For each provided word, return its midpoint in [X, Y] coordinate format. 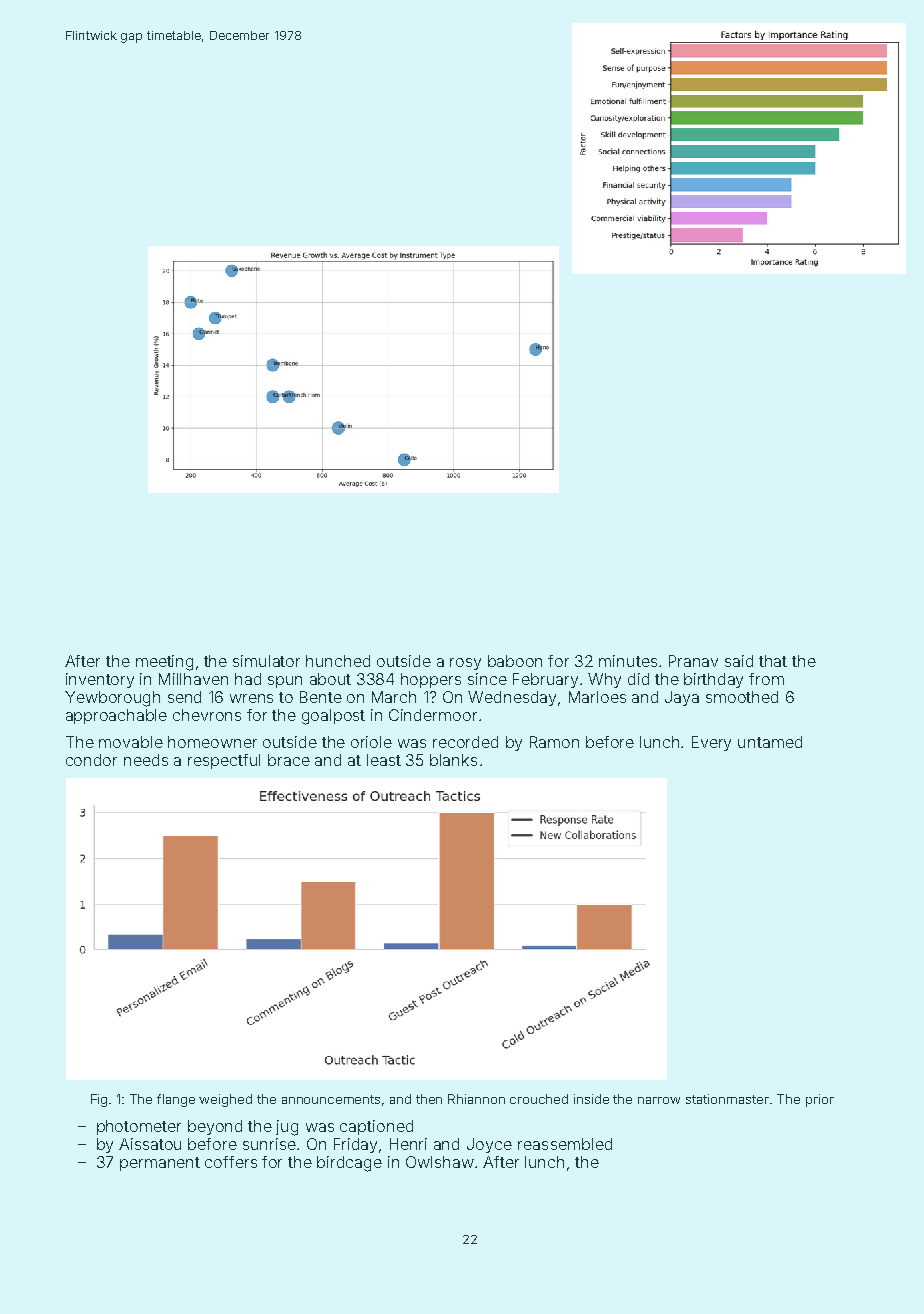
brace [289, 760]
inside [591, 1099]
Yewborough [112, 699]
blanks [453, 760]
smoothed [742, 697]
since [487, 679]
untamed [770, 742]
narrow [659, 1100]
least [384, 760]
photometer [139, 1127]
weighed [225, 1100]
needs [146, 760]
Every [711, 743]
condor [91, 760]
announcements [331, 1099]
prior [820, 1100]
